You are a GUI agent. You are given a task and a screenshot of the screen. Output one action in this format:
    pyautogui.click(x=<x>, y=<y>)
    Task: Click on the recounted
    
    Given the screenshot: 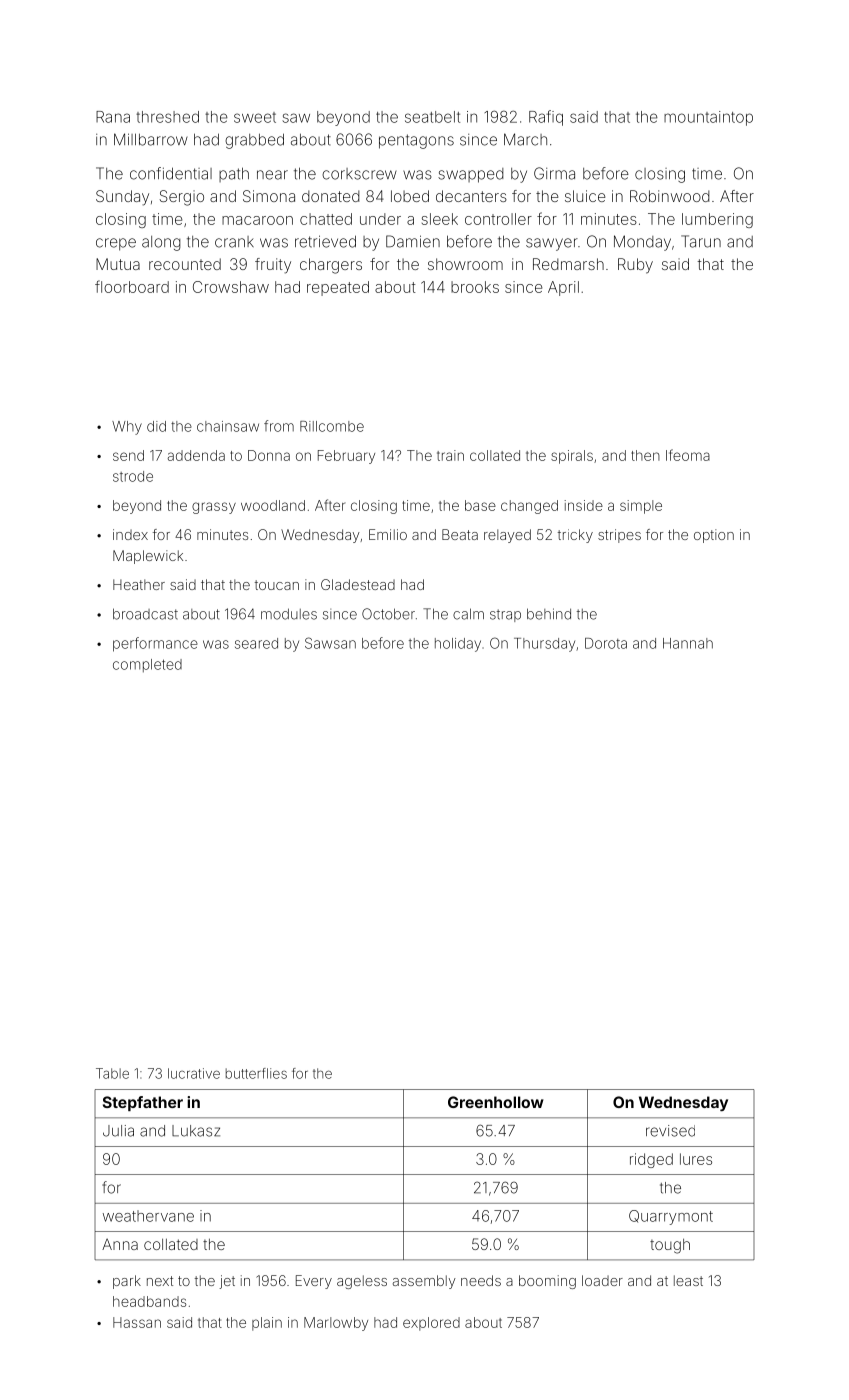 What is the action you would take?
    pyautogui.click(x=185, y=264)
